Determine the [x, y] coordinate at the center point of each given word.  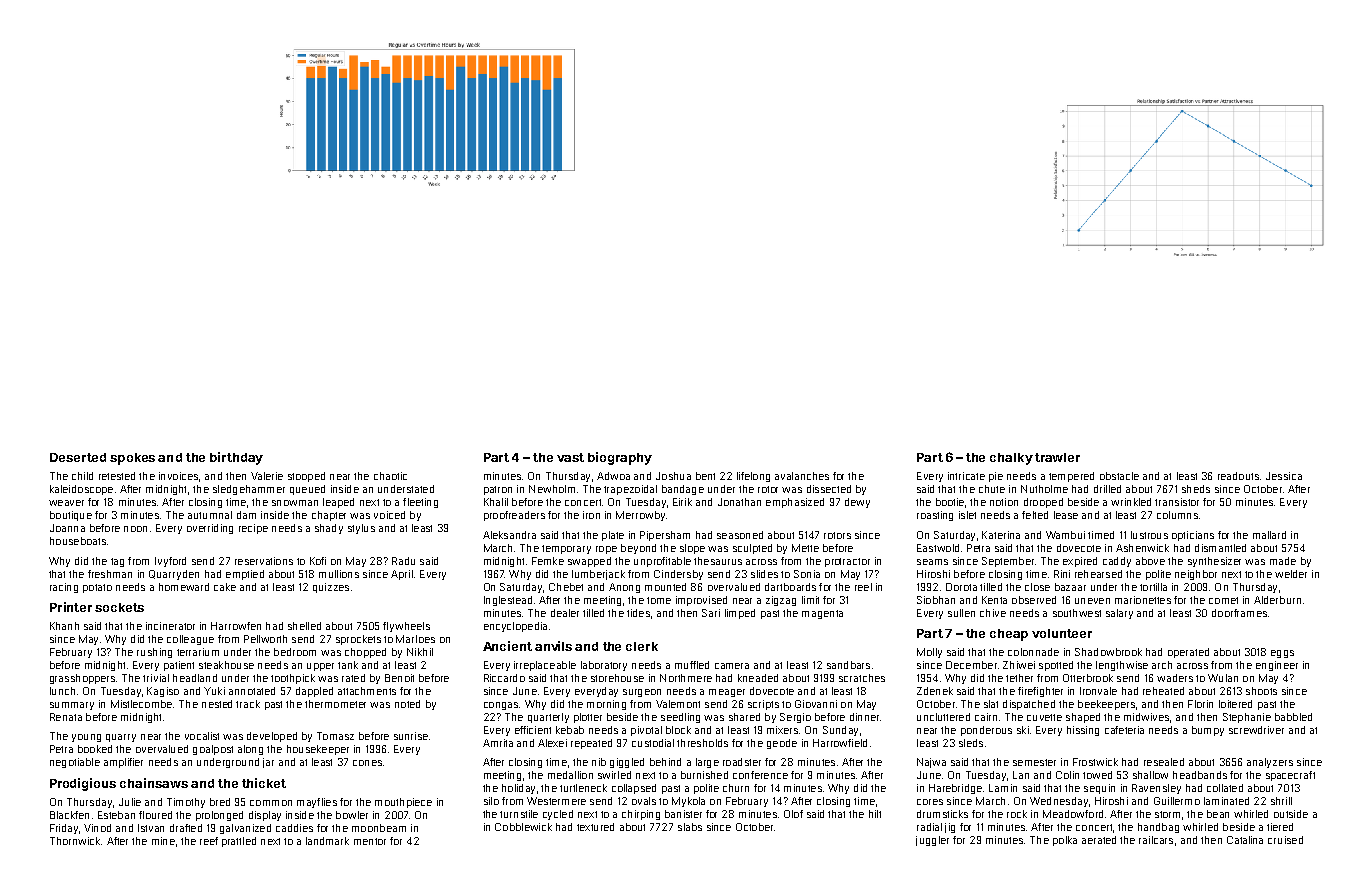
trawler [1057, 457]
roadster [742, 762]
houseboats [78, 541]
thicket [264, 783]
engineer [1277, 666]
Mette [805, 548]
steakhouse [226, 665]
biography [620, 458]
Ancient [507, 646]
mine [163, 841]
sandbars [848, 665]
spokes [132, 459]
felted [1035, 515]
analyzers [1270, 763]
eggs [1282, 654]
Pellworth [265, 639]
